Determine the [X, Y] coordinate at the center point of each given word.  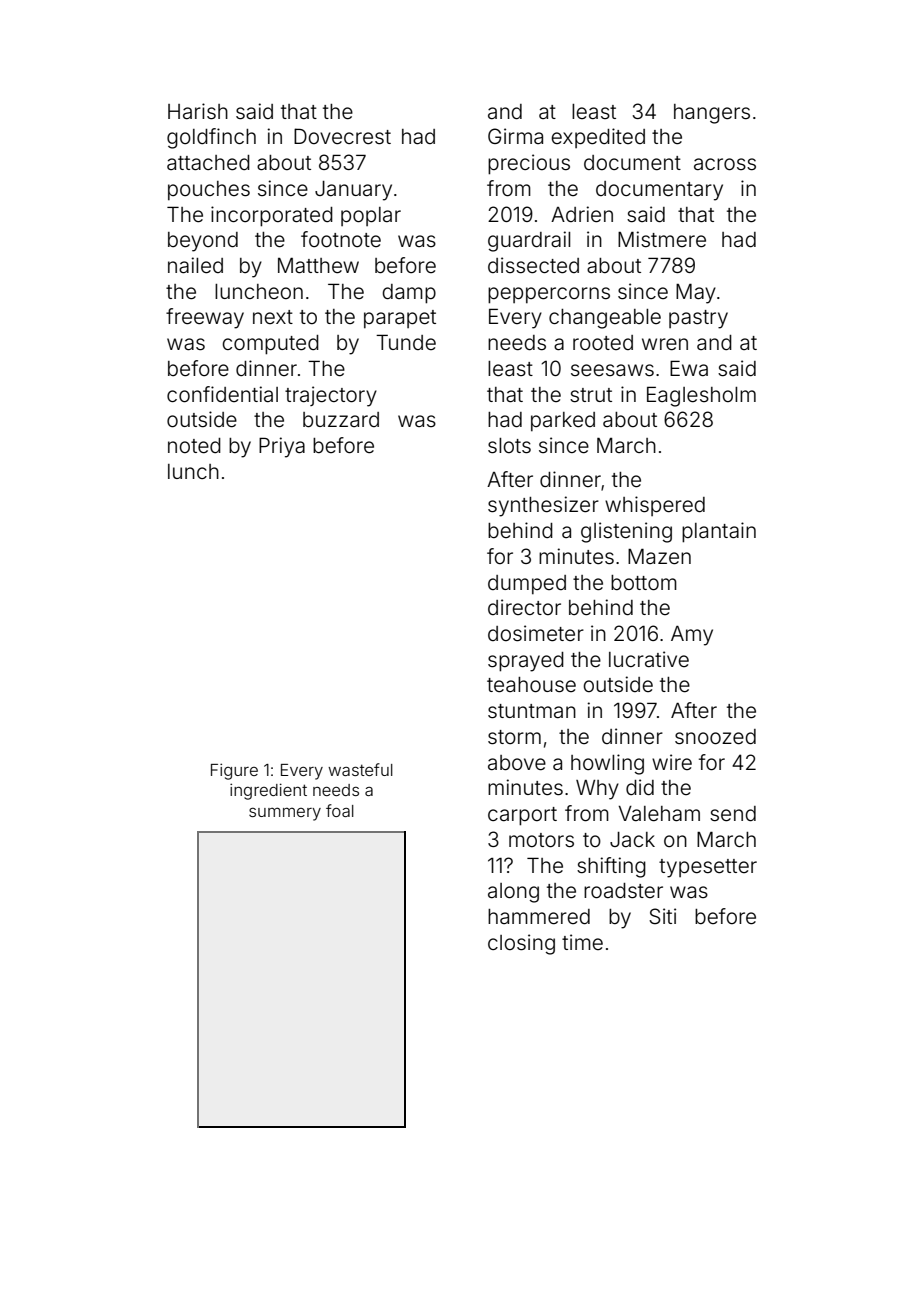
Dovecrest [342, 136]
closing [521, 944]
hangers [712, 114]
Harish [198, 111]
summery [285, 814]
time [582, 942]
